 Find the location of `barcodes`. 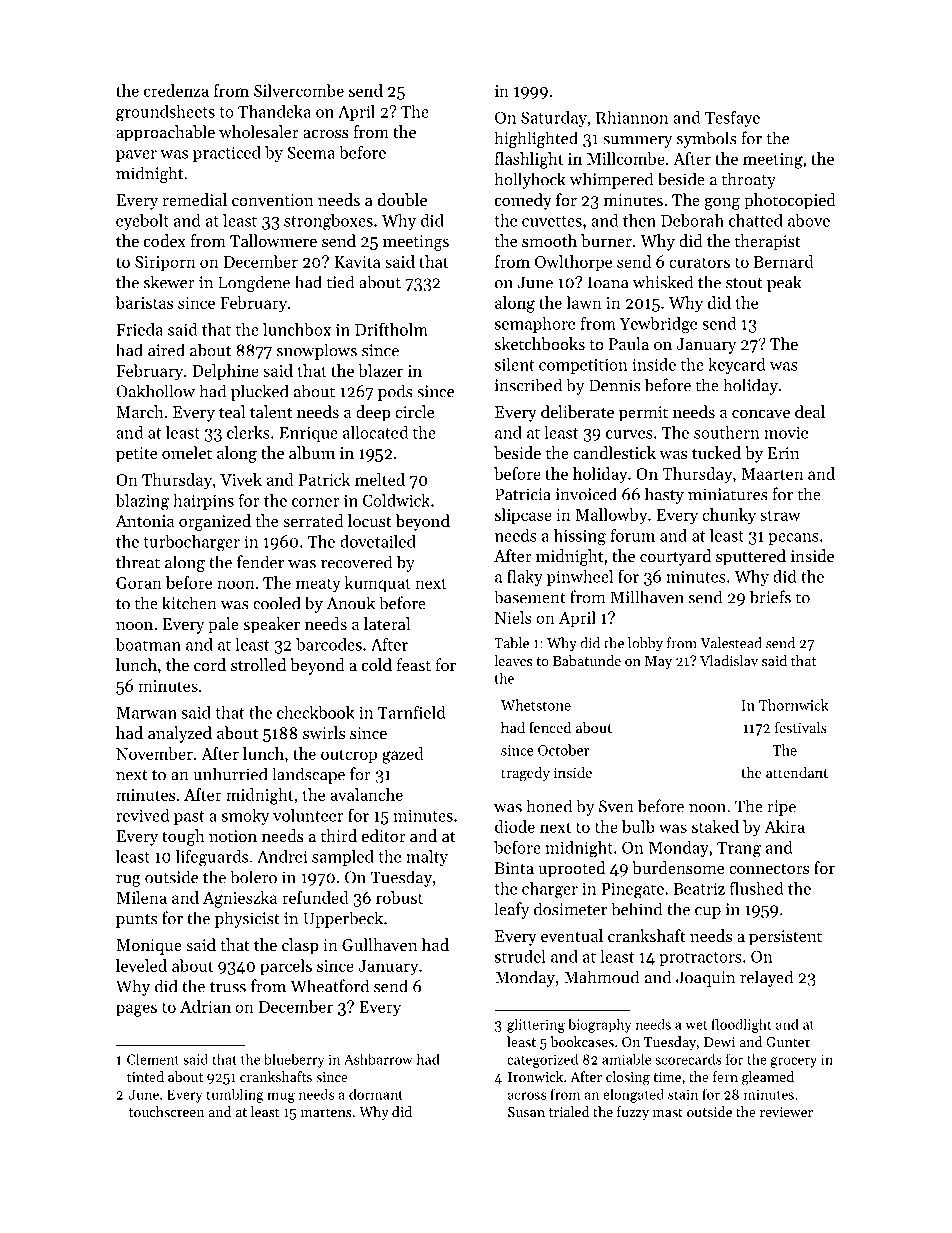

barcodes is located at coordinates (329, 644).
